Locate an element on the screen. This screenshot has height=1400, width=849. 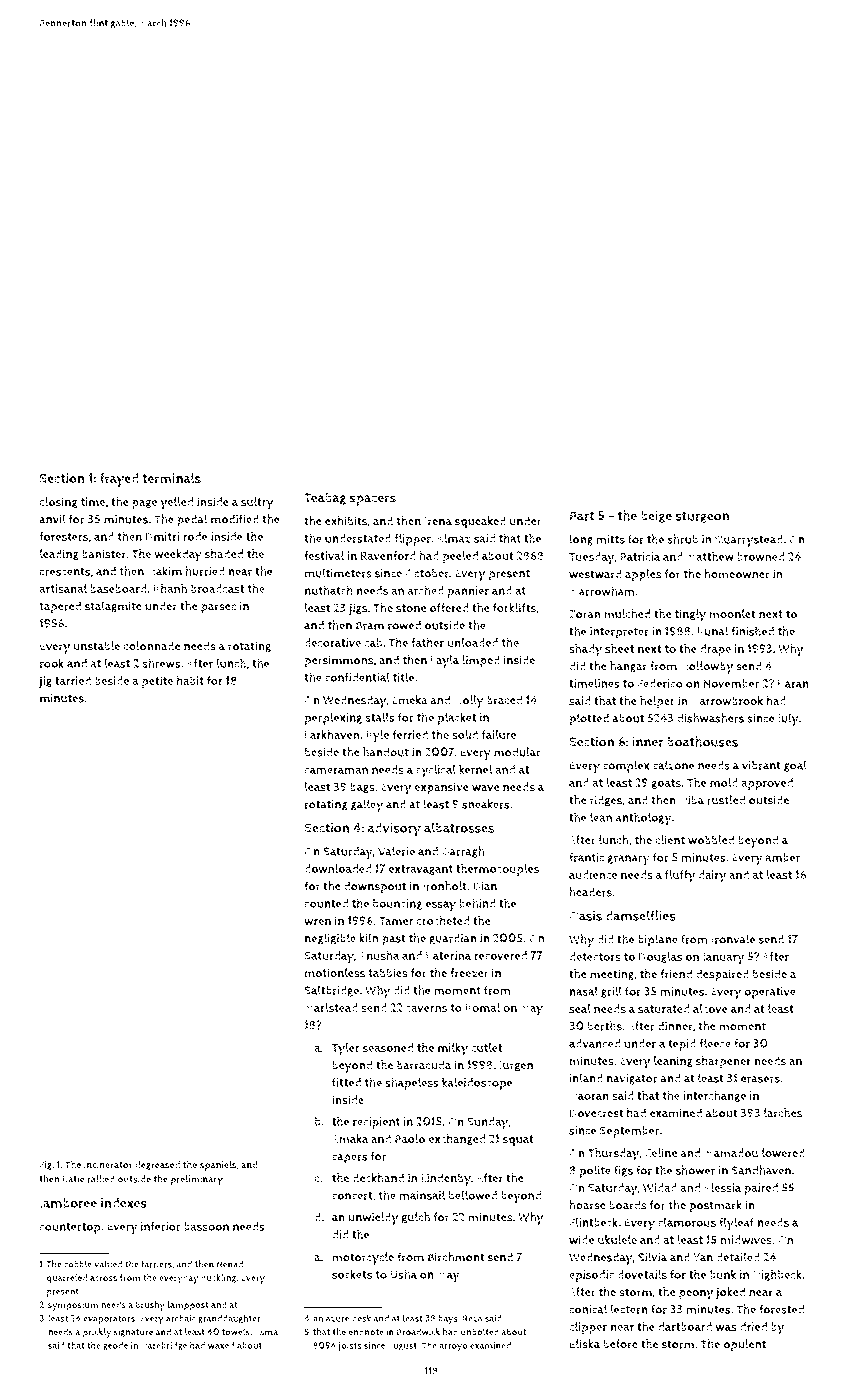
terminals is located at coordinates (171, 478).
